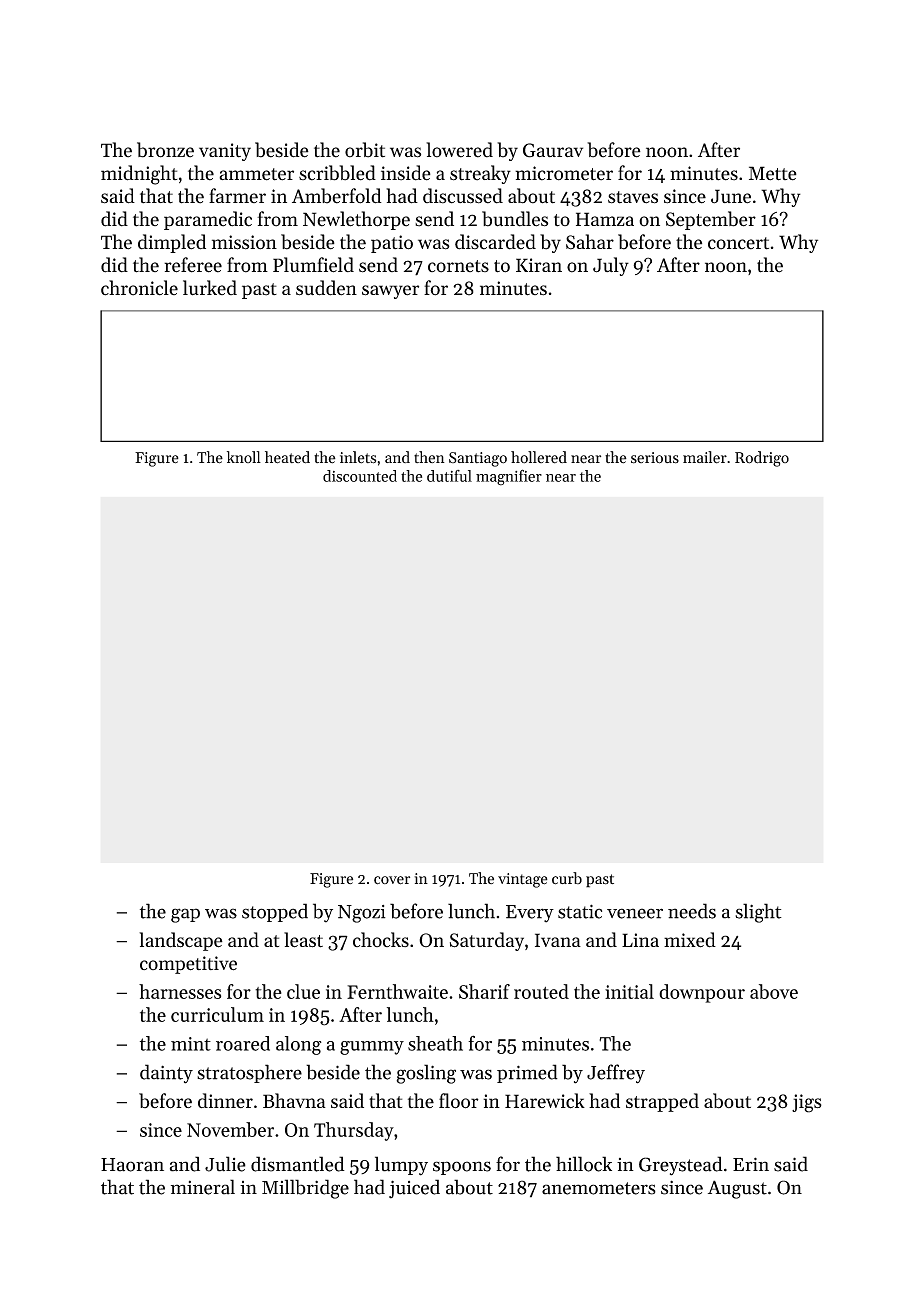  Describe the element at coordinates (392, 880) in the document. I see `cover` at that location.
